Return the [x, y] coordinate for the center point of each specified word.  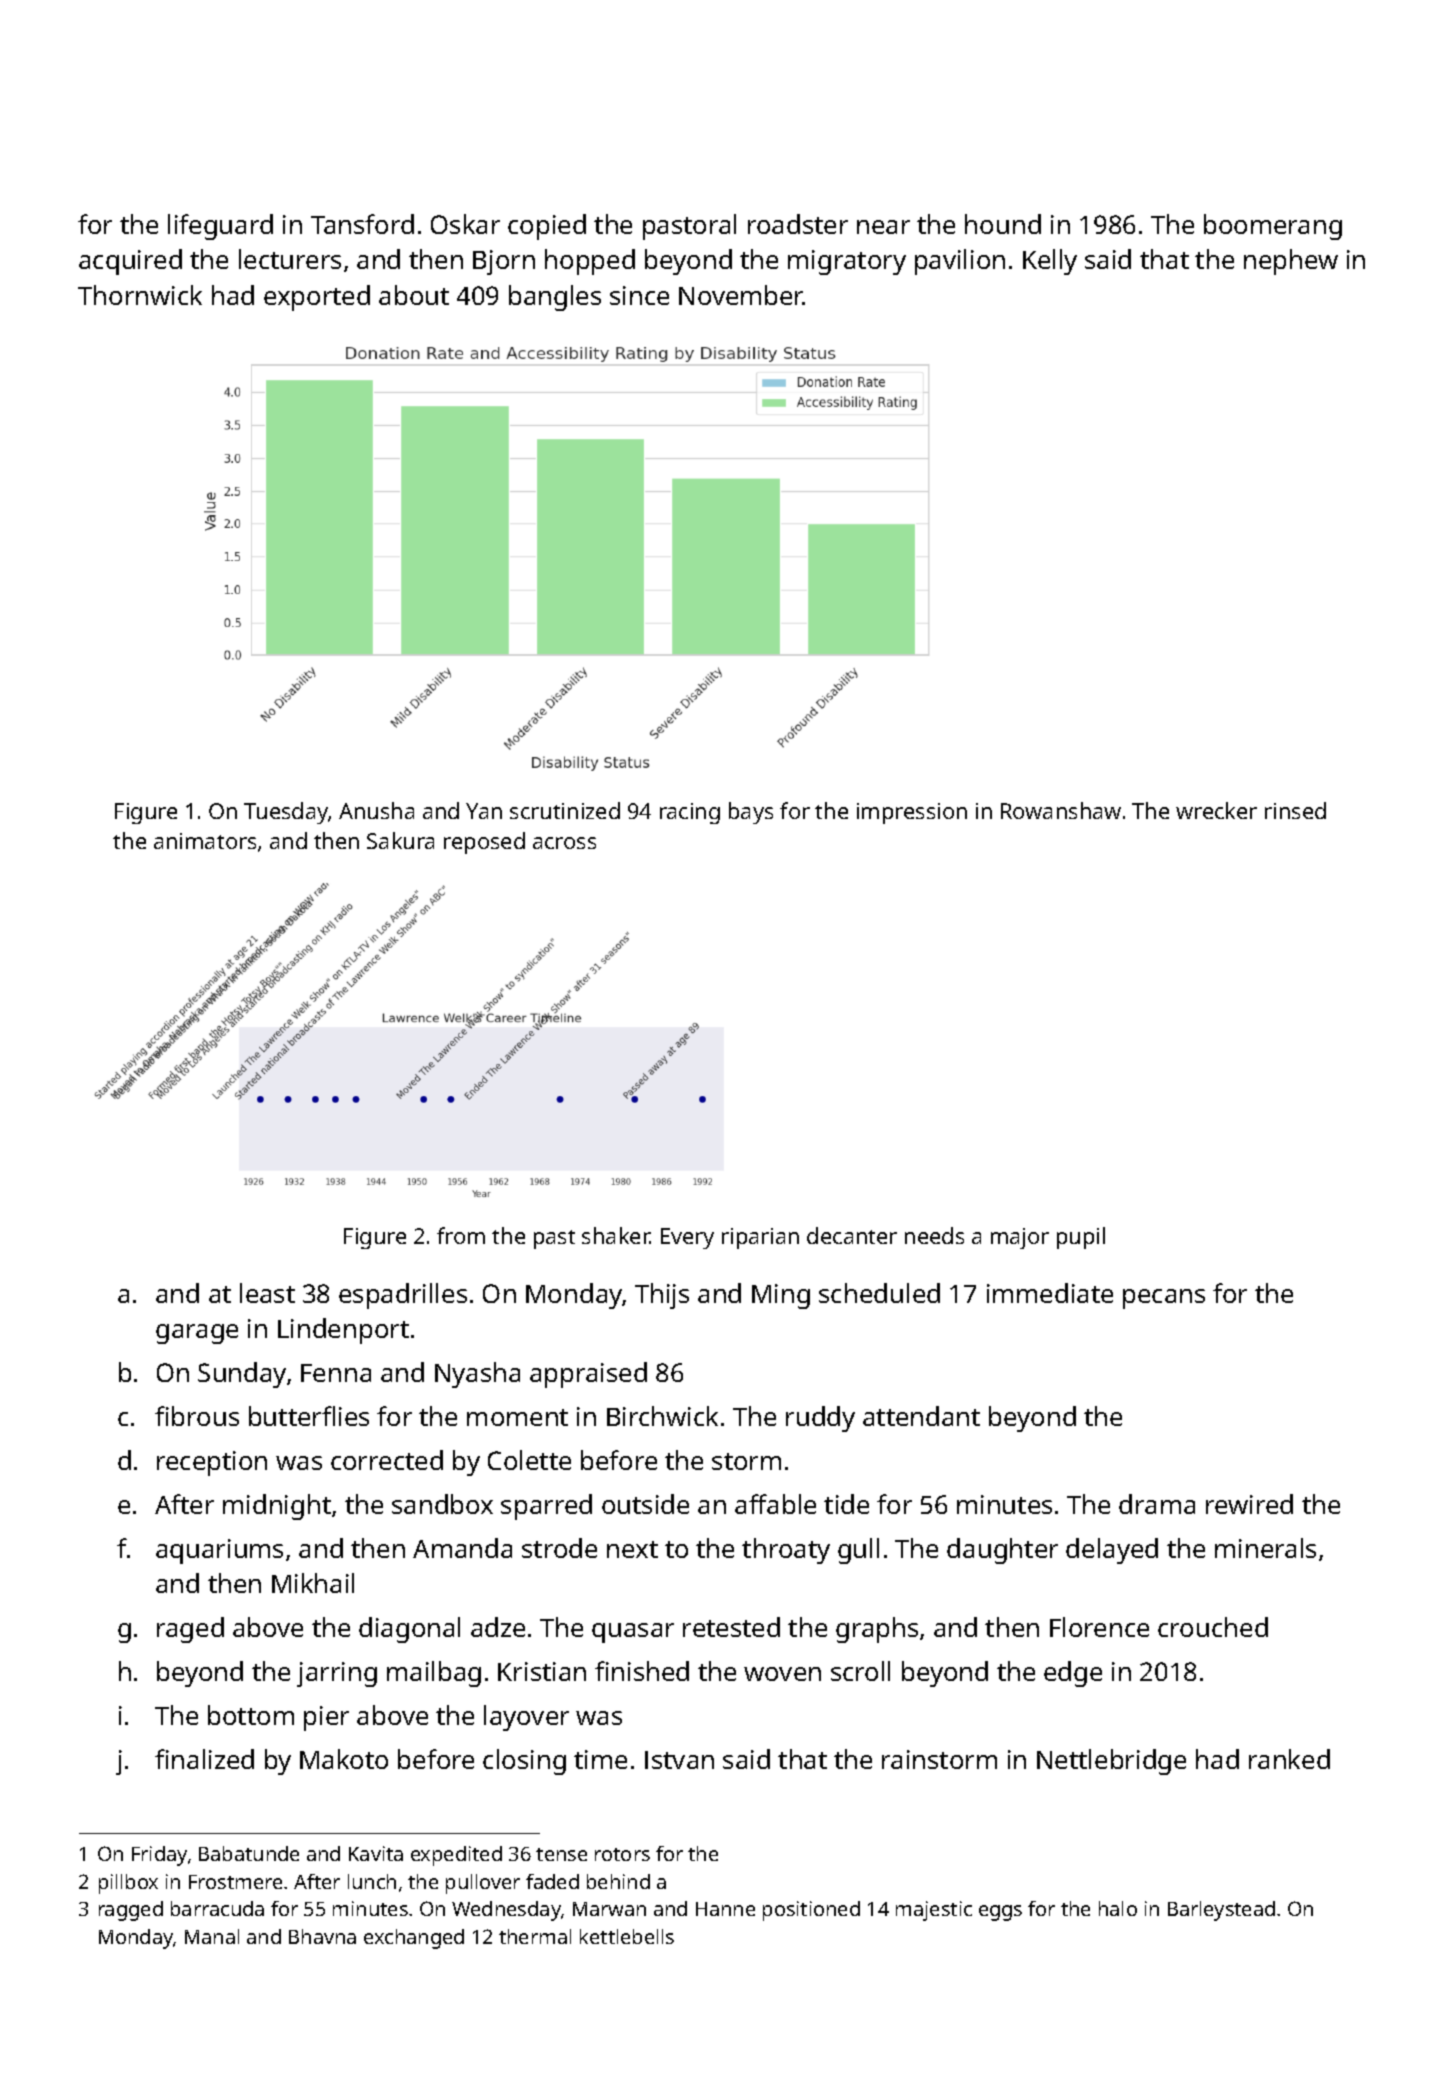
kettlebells [627, 1936]
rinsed [1295, 810]
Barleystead [1221, 1911]
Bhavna [322, 1936]
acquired [130, 262]
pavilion [960, 262]
